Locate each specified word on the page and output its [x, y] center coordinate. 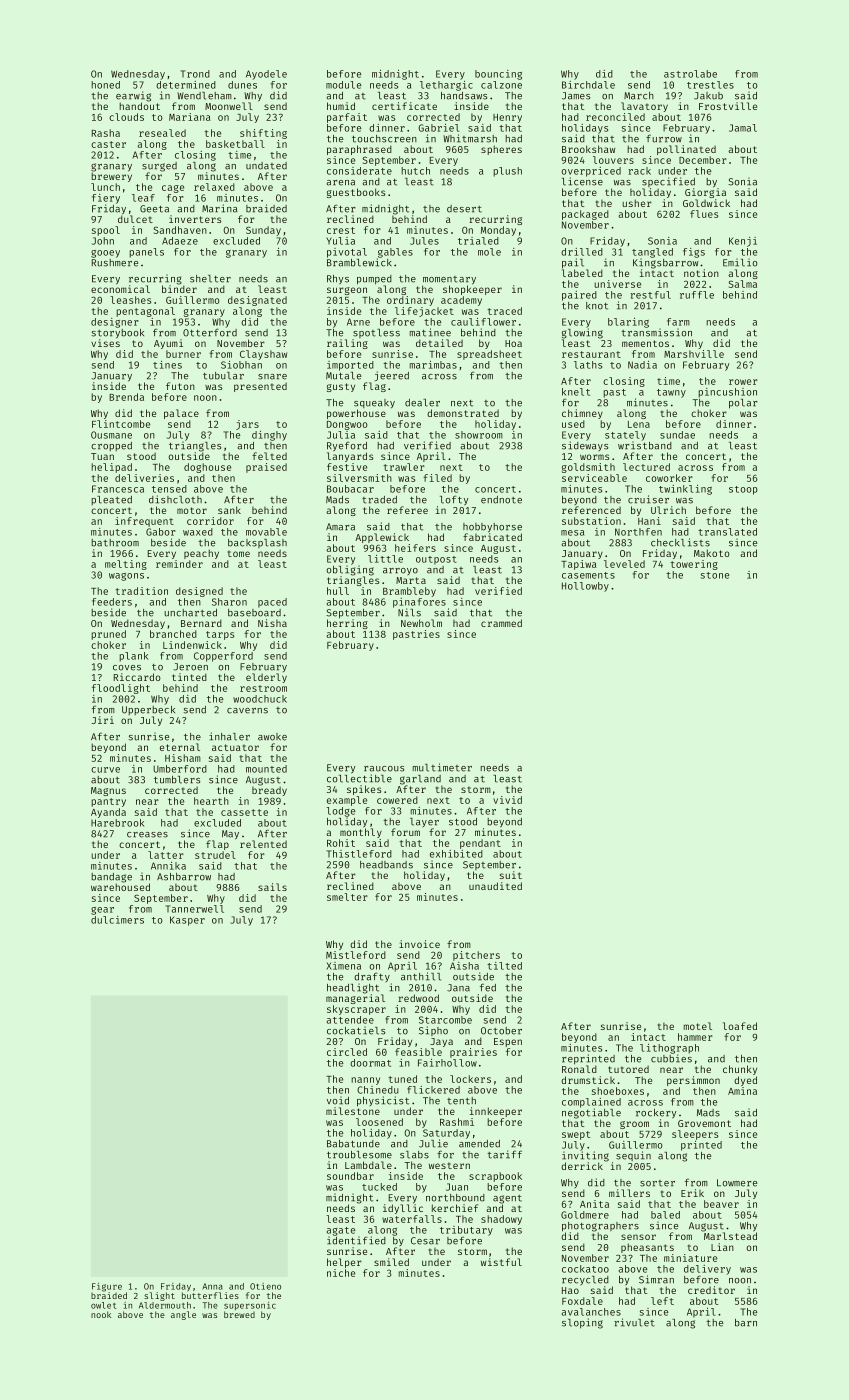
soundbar [350, 1176]
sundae [677, 435]
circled [347, 1052]
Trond [195, 74]
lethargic [446, 86]
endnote [501, 500]
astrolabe [690, 74]
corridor [210, 521]
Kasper [187, 921]
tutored [628, 1069]
